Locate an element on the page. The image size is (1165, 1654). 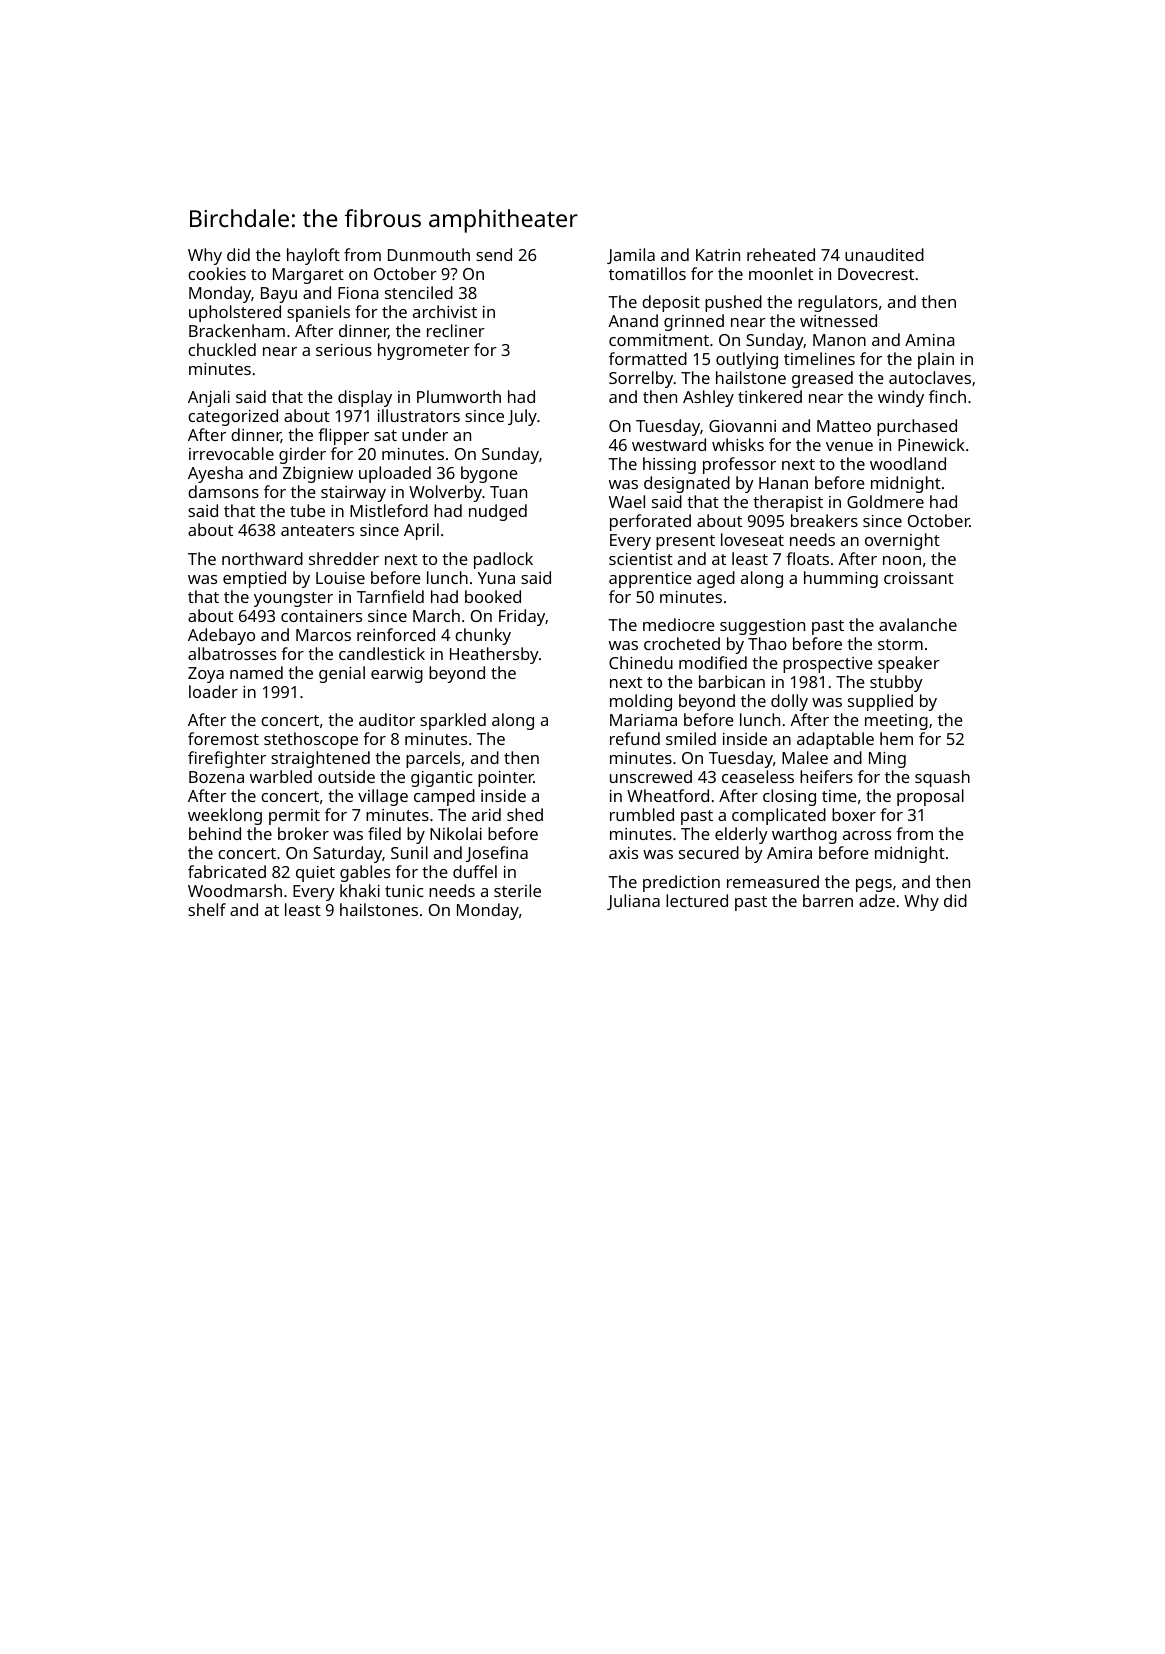
cookies is located at coordinates (217, 273).
